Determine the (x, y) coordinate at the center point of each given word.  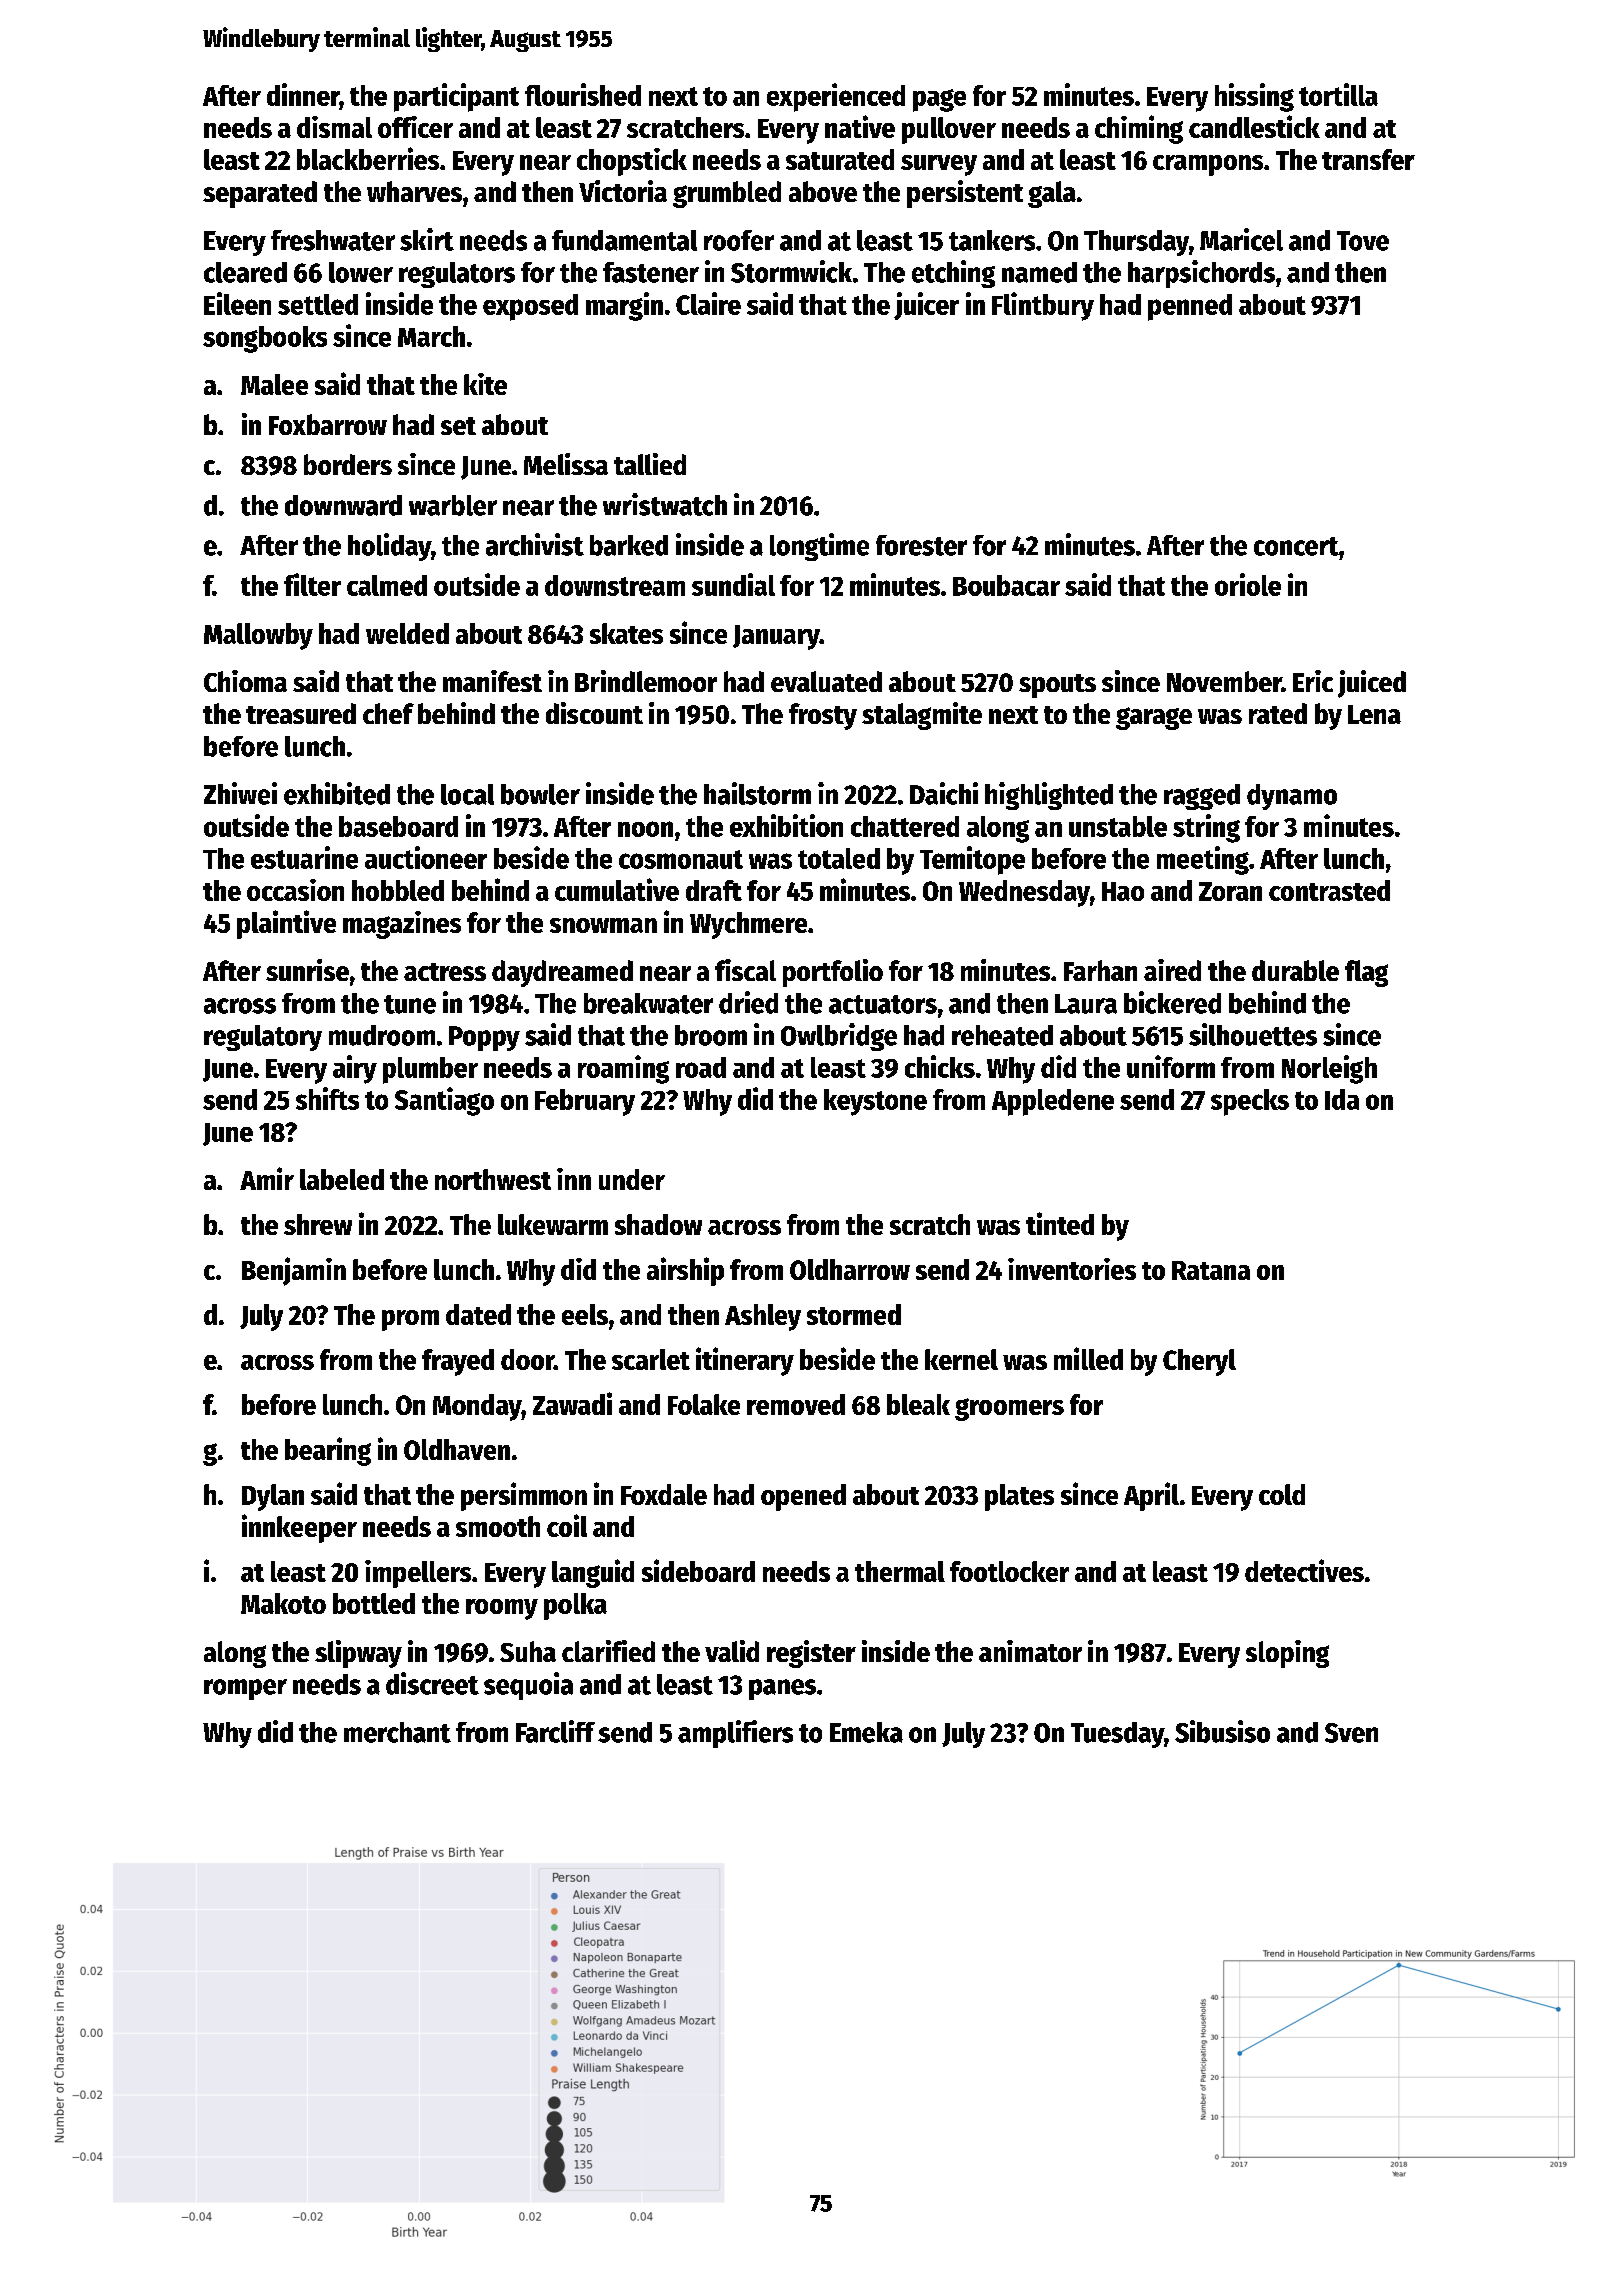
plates (1019, 1497)
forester (921, 545)
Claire (708, 303)
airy (355, 1069)
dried (748, 1002)
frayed (458, 1362)
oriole (1248, 584)
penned (1190, 307)
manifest (492, 681)
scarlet (651, 1359)
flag (1366, 973)
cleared (245, 272)
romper (245, 1689)
